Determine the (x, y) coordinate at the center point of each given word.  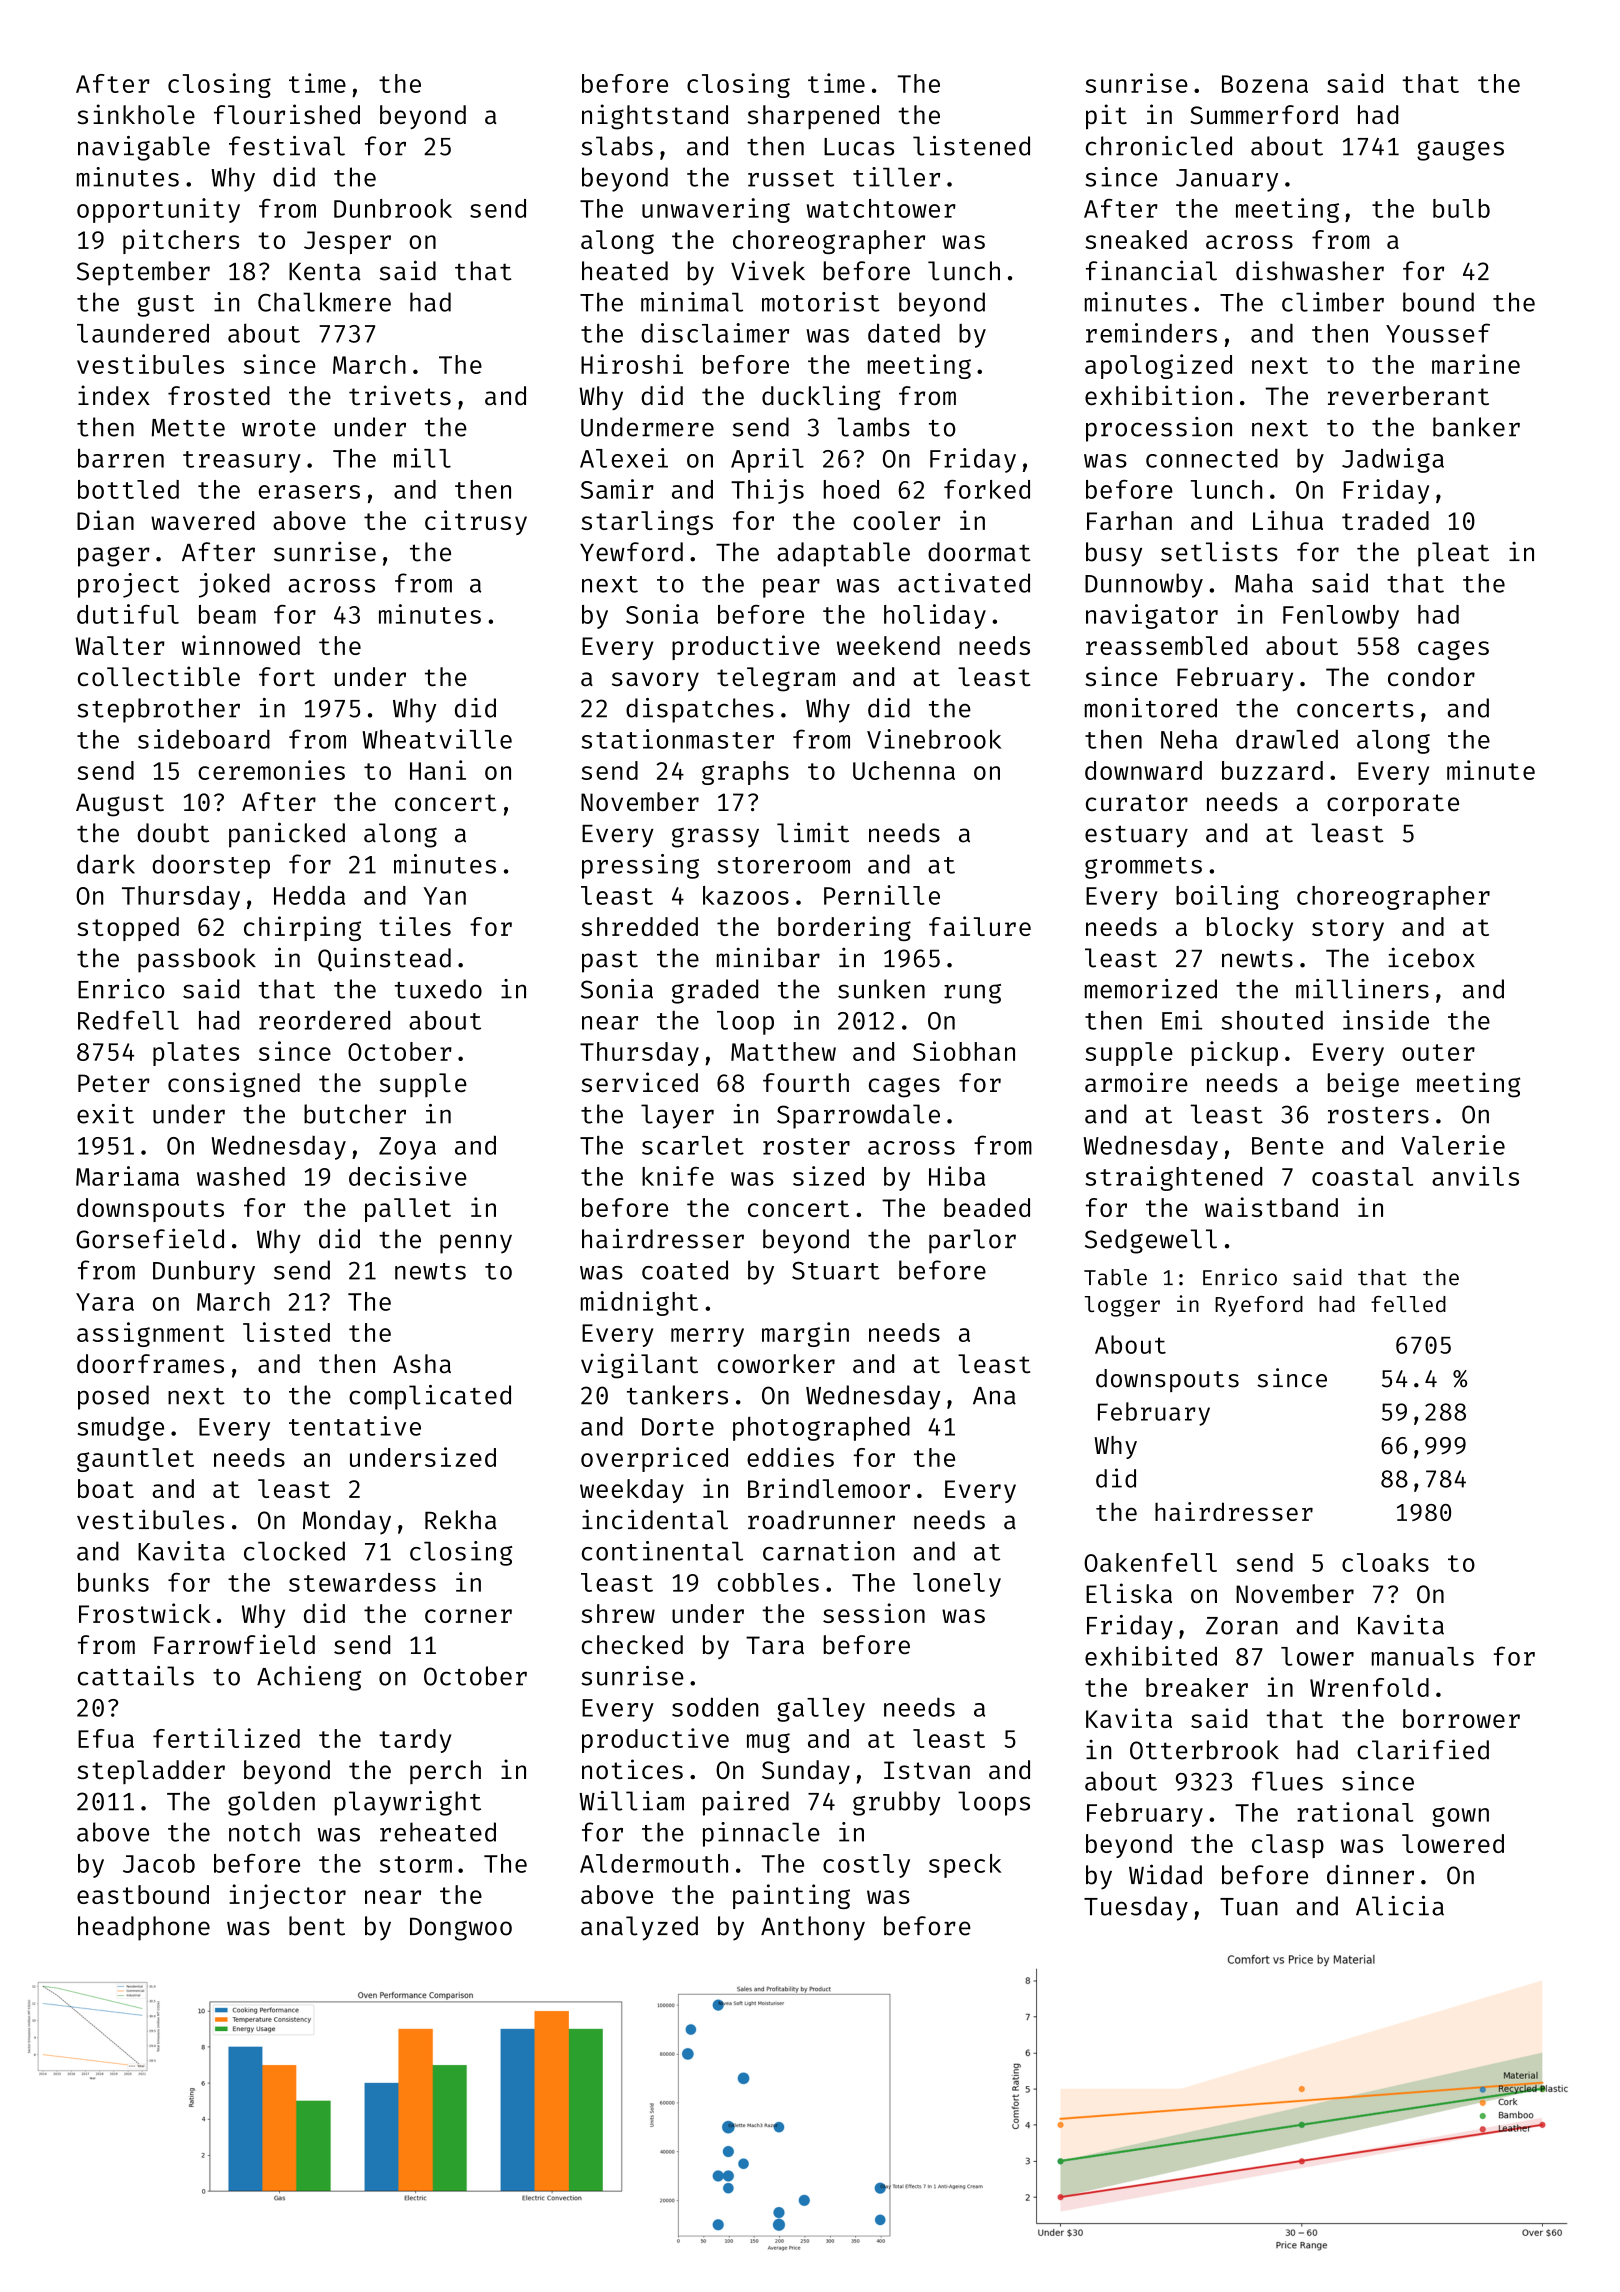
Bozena (1265, 84)
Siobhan (964, 1051)
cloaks (1385, 1562)
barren (121, 458)
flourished (287, 114)
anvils (1475, 1176)
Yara (105, 1302)
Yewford (631, 552)
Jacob (159, 1863)
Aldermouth (654, 1863)
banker (1476, 427)
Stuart (836, 1271)
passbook (197, 960)
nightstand (655, 117)
